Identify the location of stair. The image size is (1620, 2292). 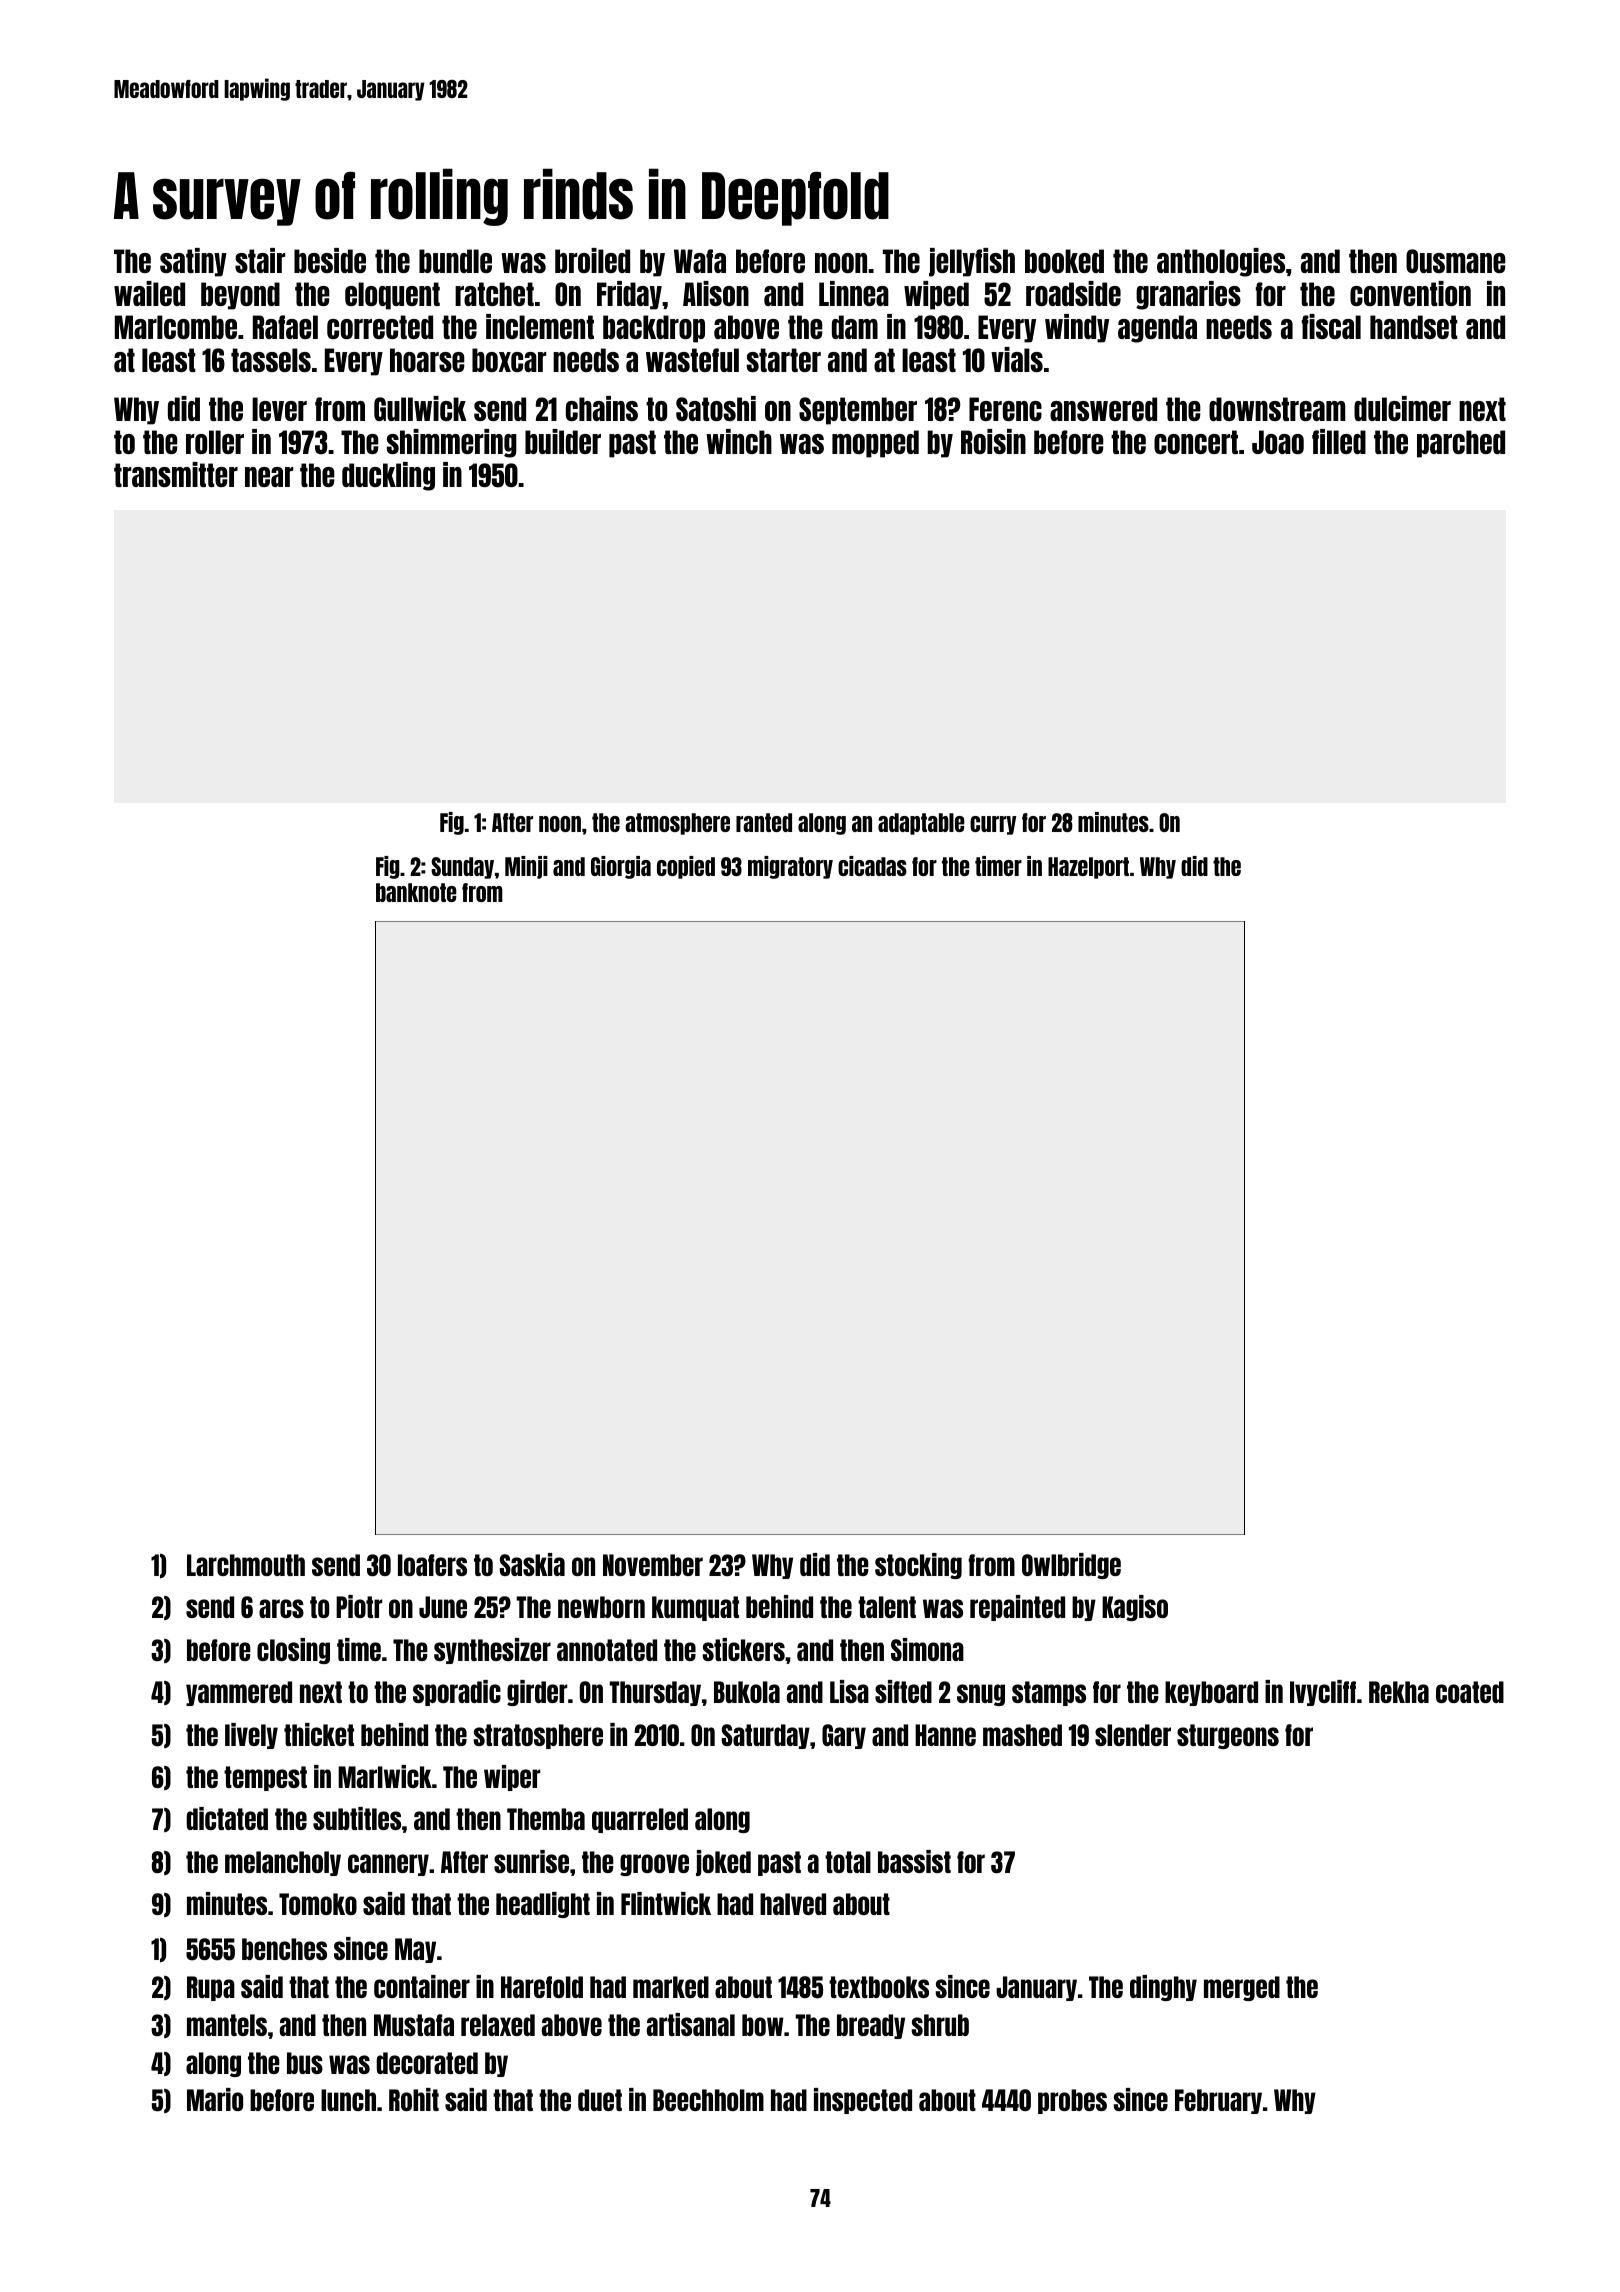
(260, 260).
